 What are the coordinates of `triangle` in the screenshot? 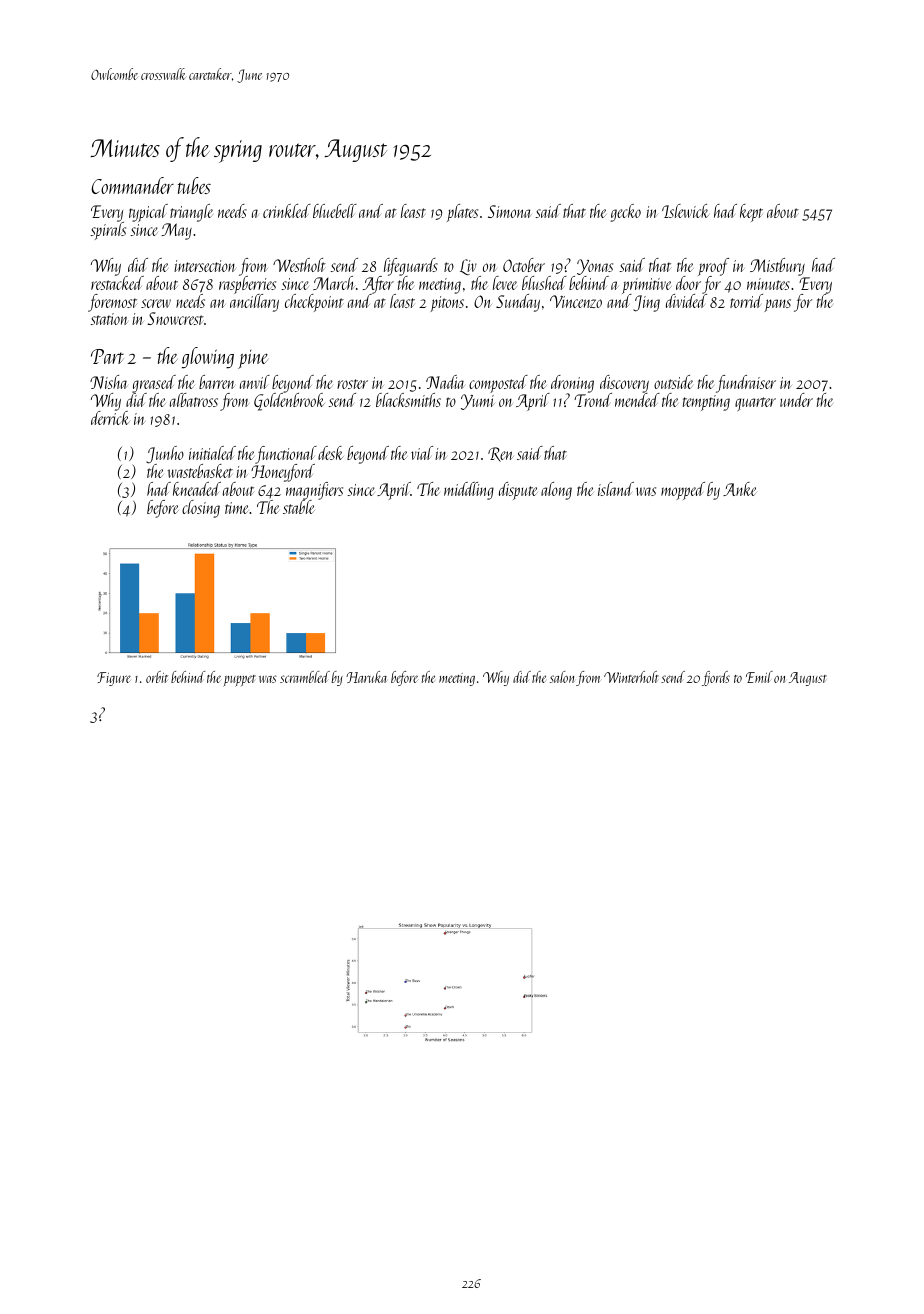 It's located at (191, 213).
